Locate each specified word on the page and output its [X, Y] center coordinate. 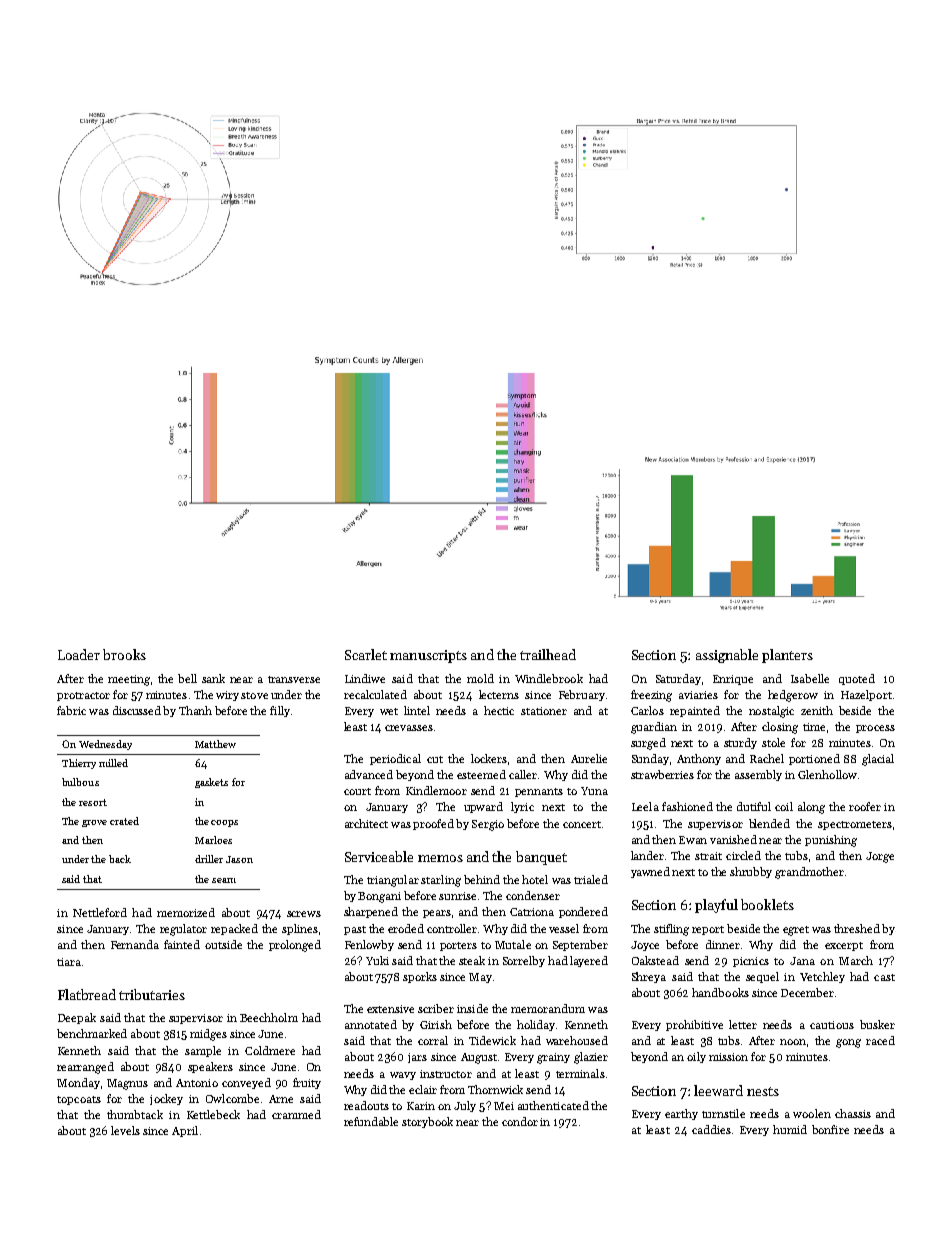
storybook [427, 1122]
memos [440, 858]
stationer [544, 711]
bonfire [830, 1129]
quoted [857, 679]
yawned [650, 872]
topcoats [79, 1100]
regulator [183, 930]
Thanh [195, 710]
